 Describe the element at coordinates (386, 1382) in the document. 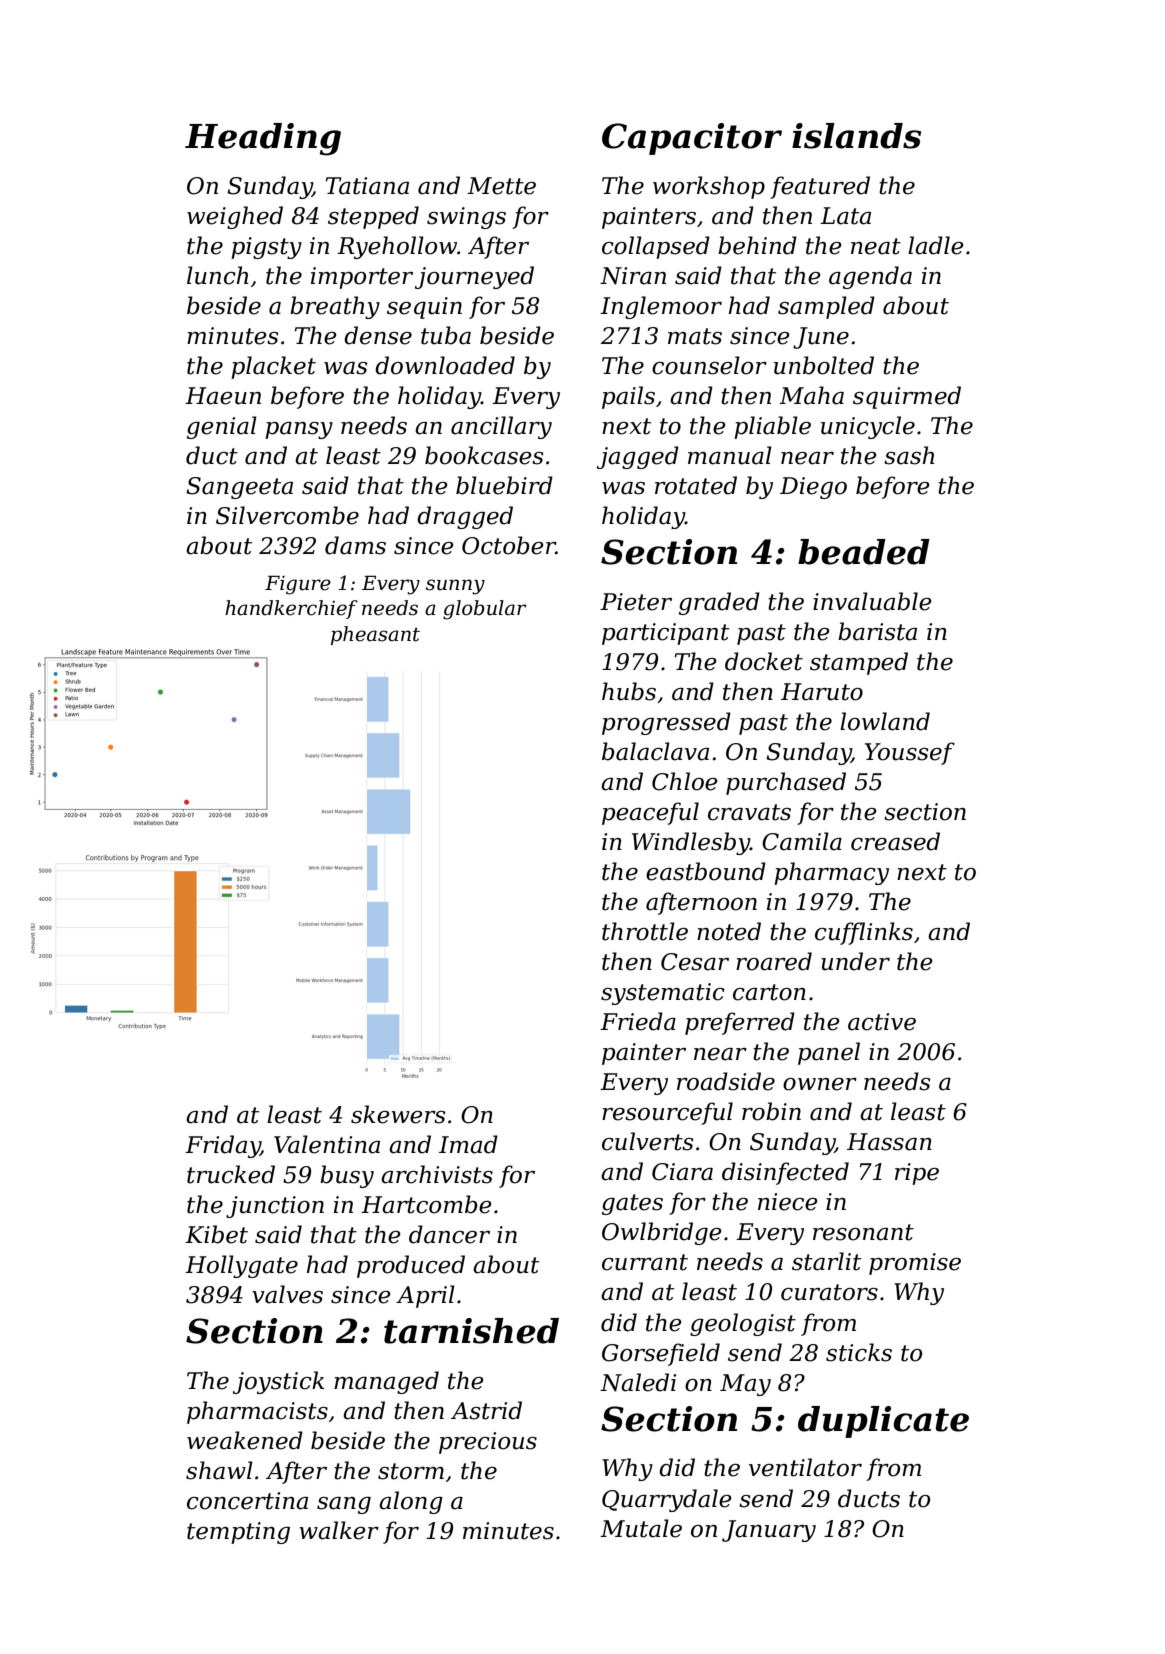

I see `managed` at that location.
